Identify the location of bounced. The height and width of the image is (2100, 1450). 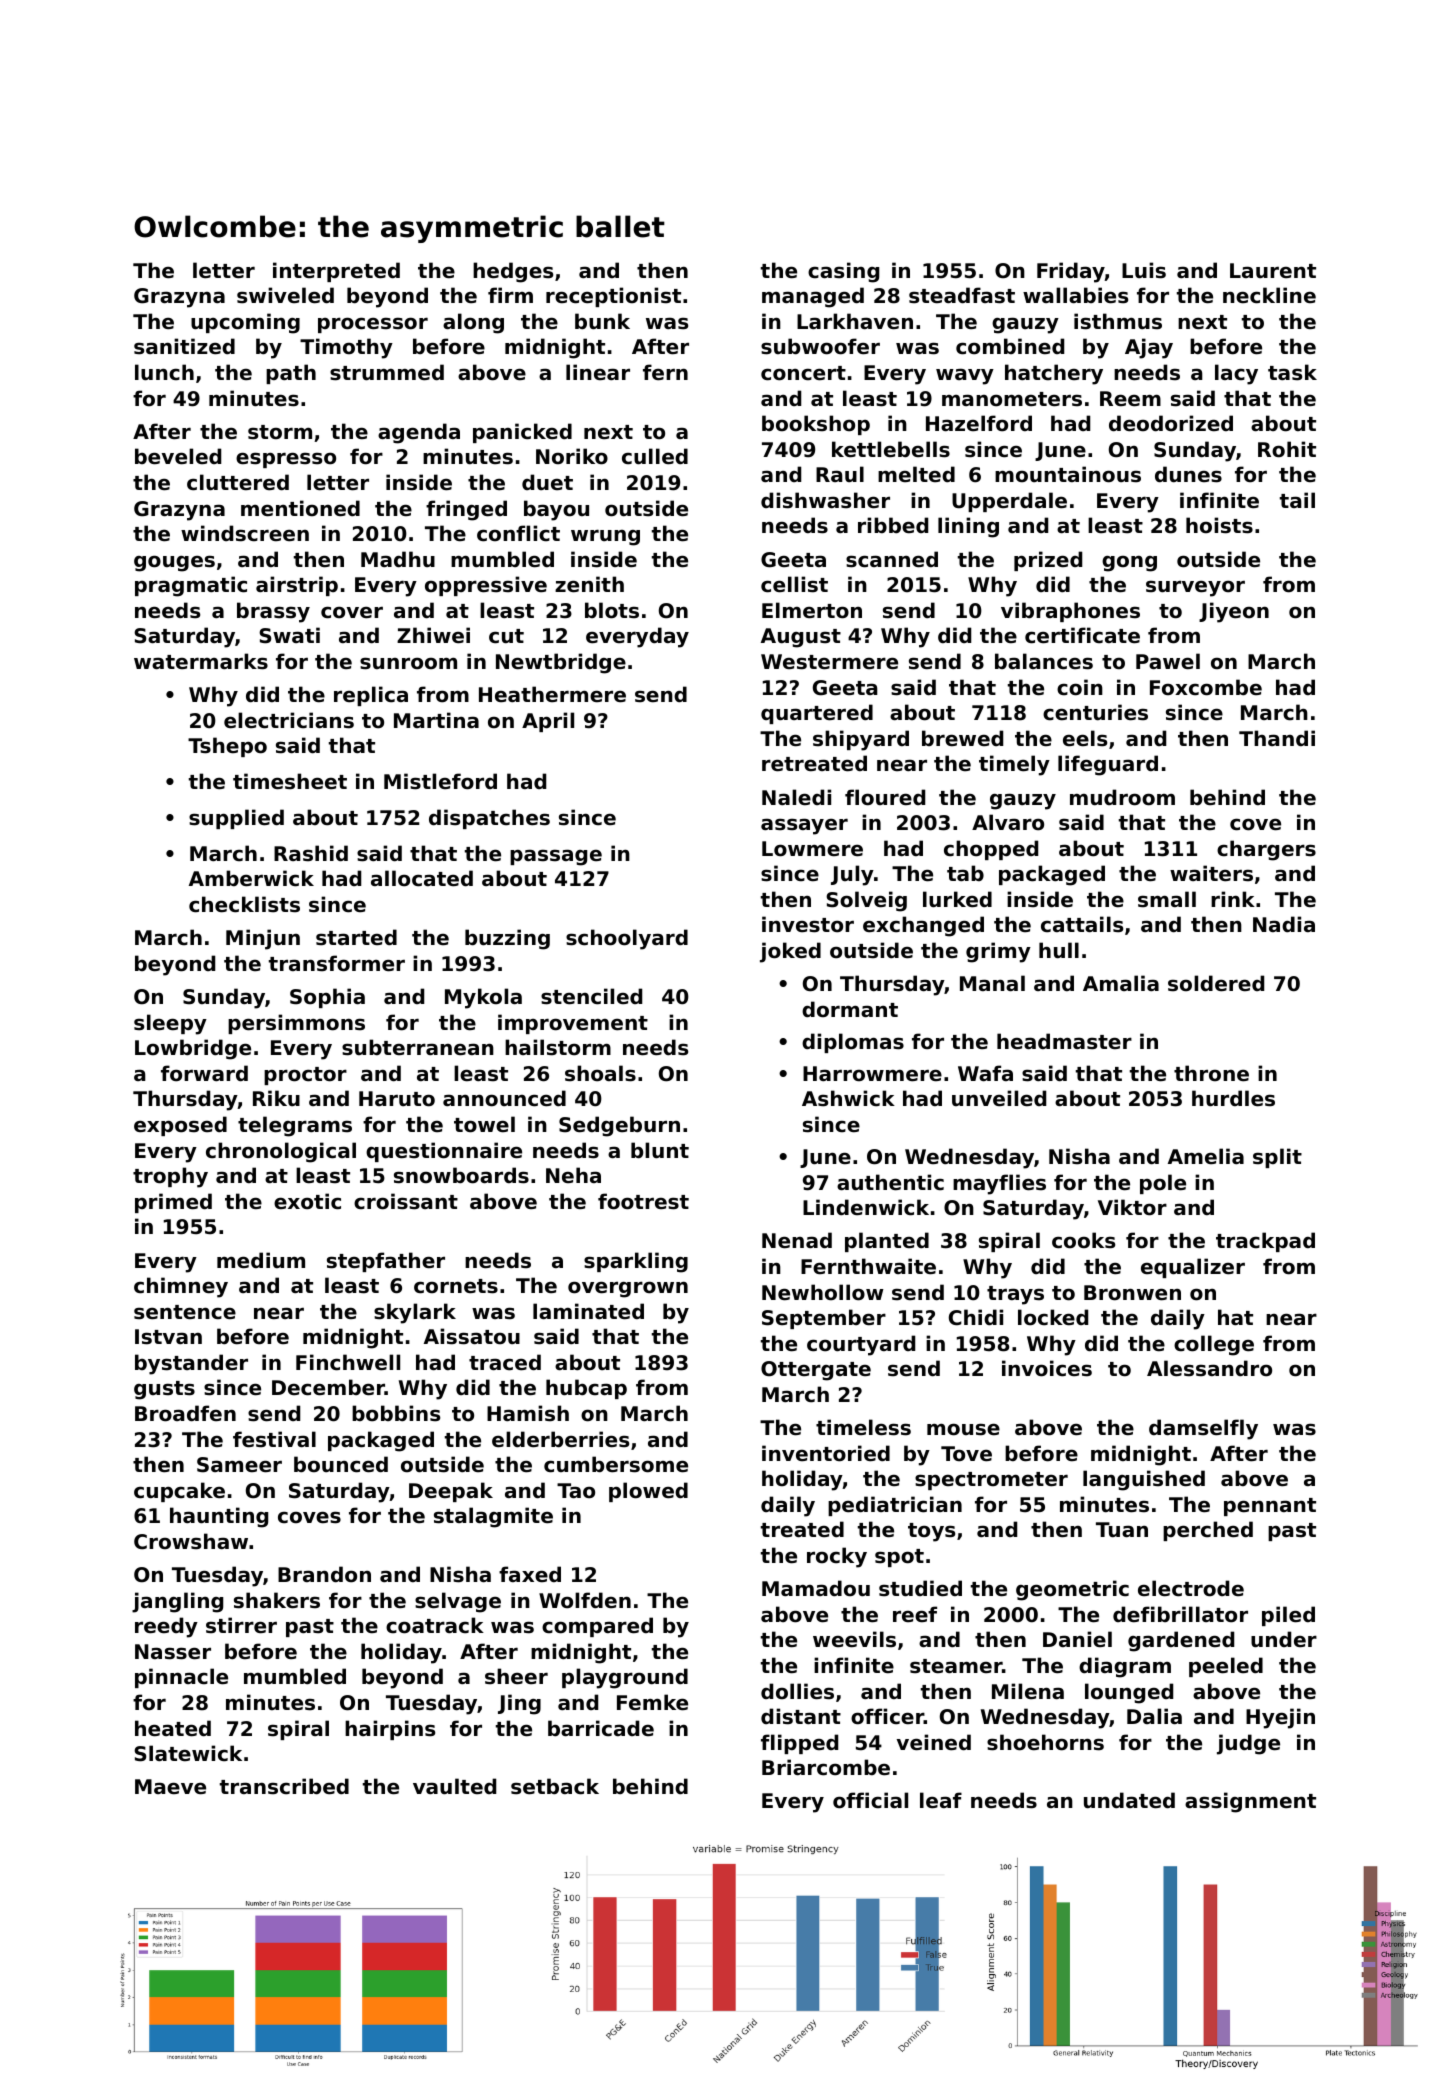
(341, 1464).
